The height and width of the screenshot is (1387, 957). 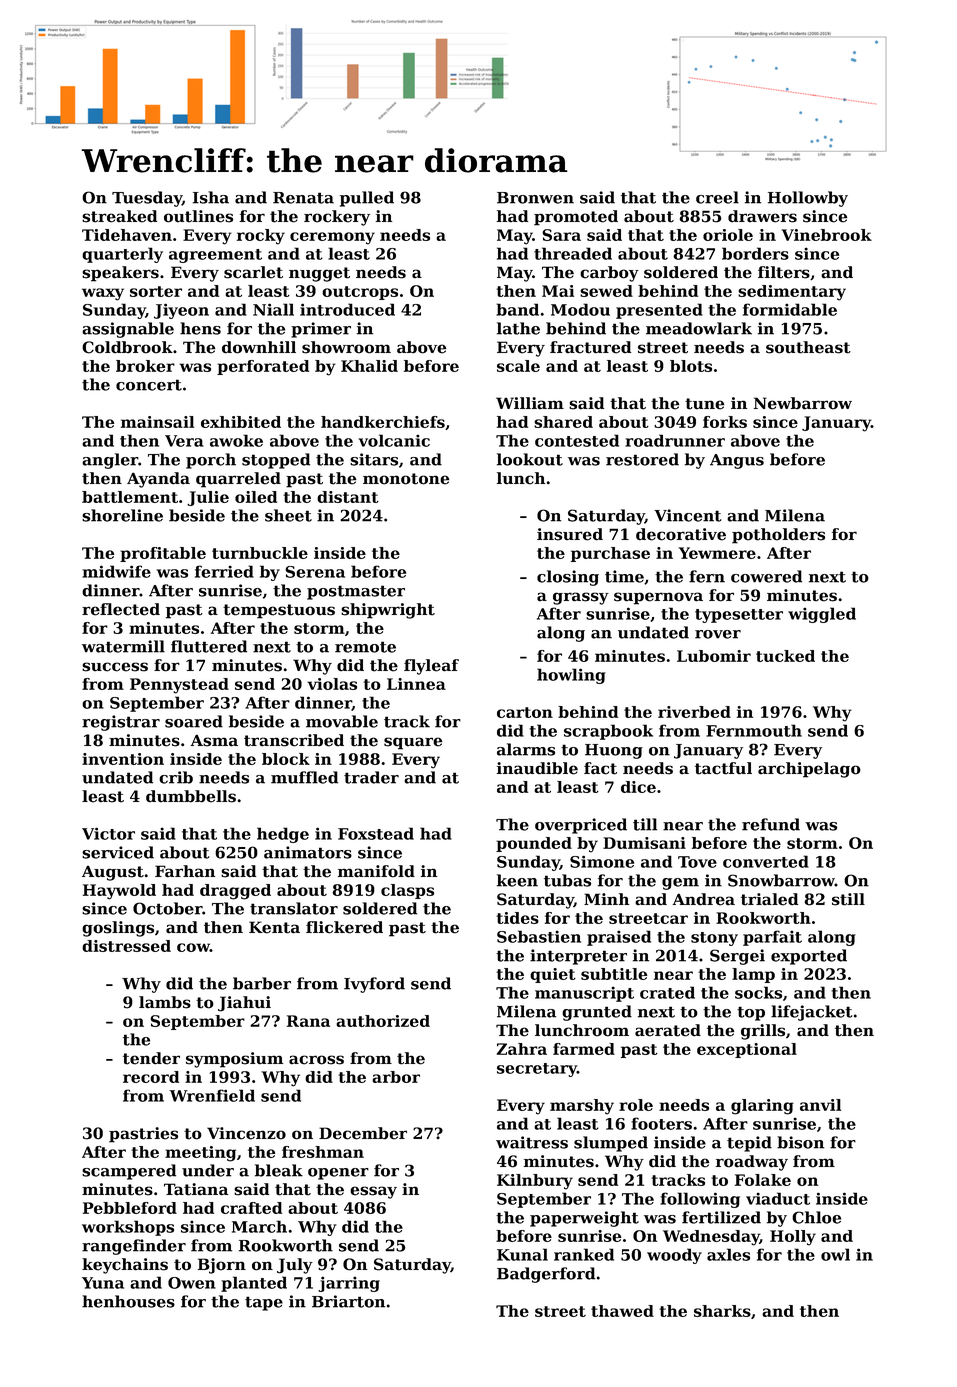 I want to click on streaked, so click(x=119, y=216).
